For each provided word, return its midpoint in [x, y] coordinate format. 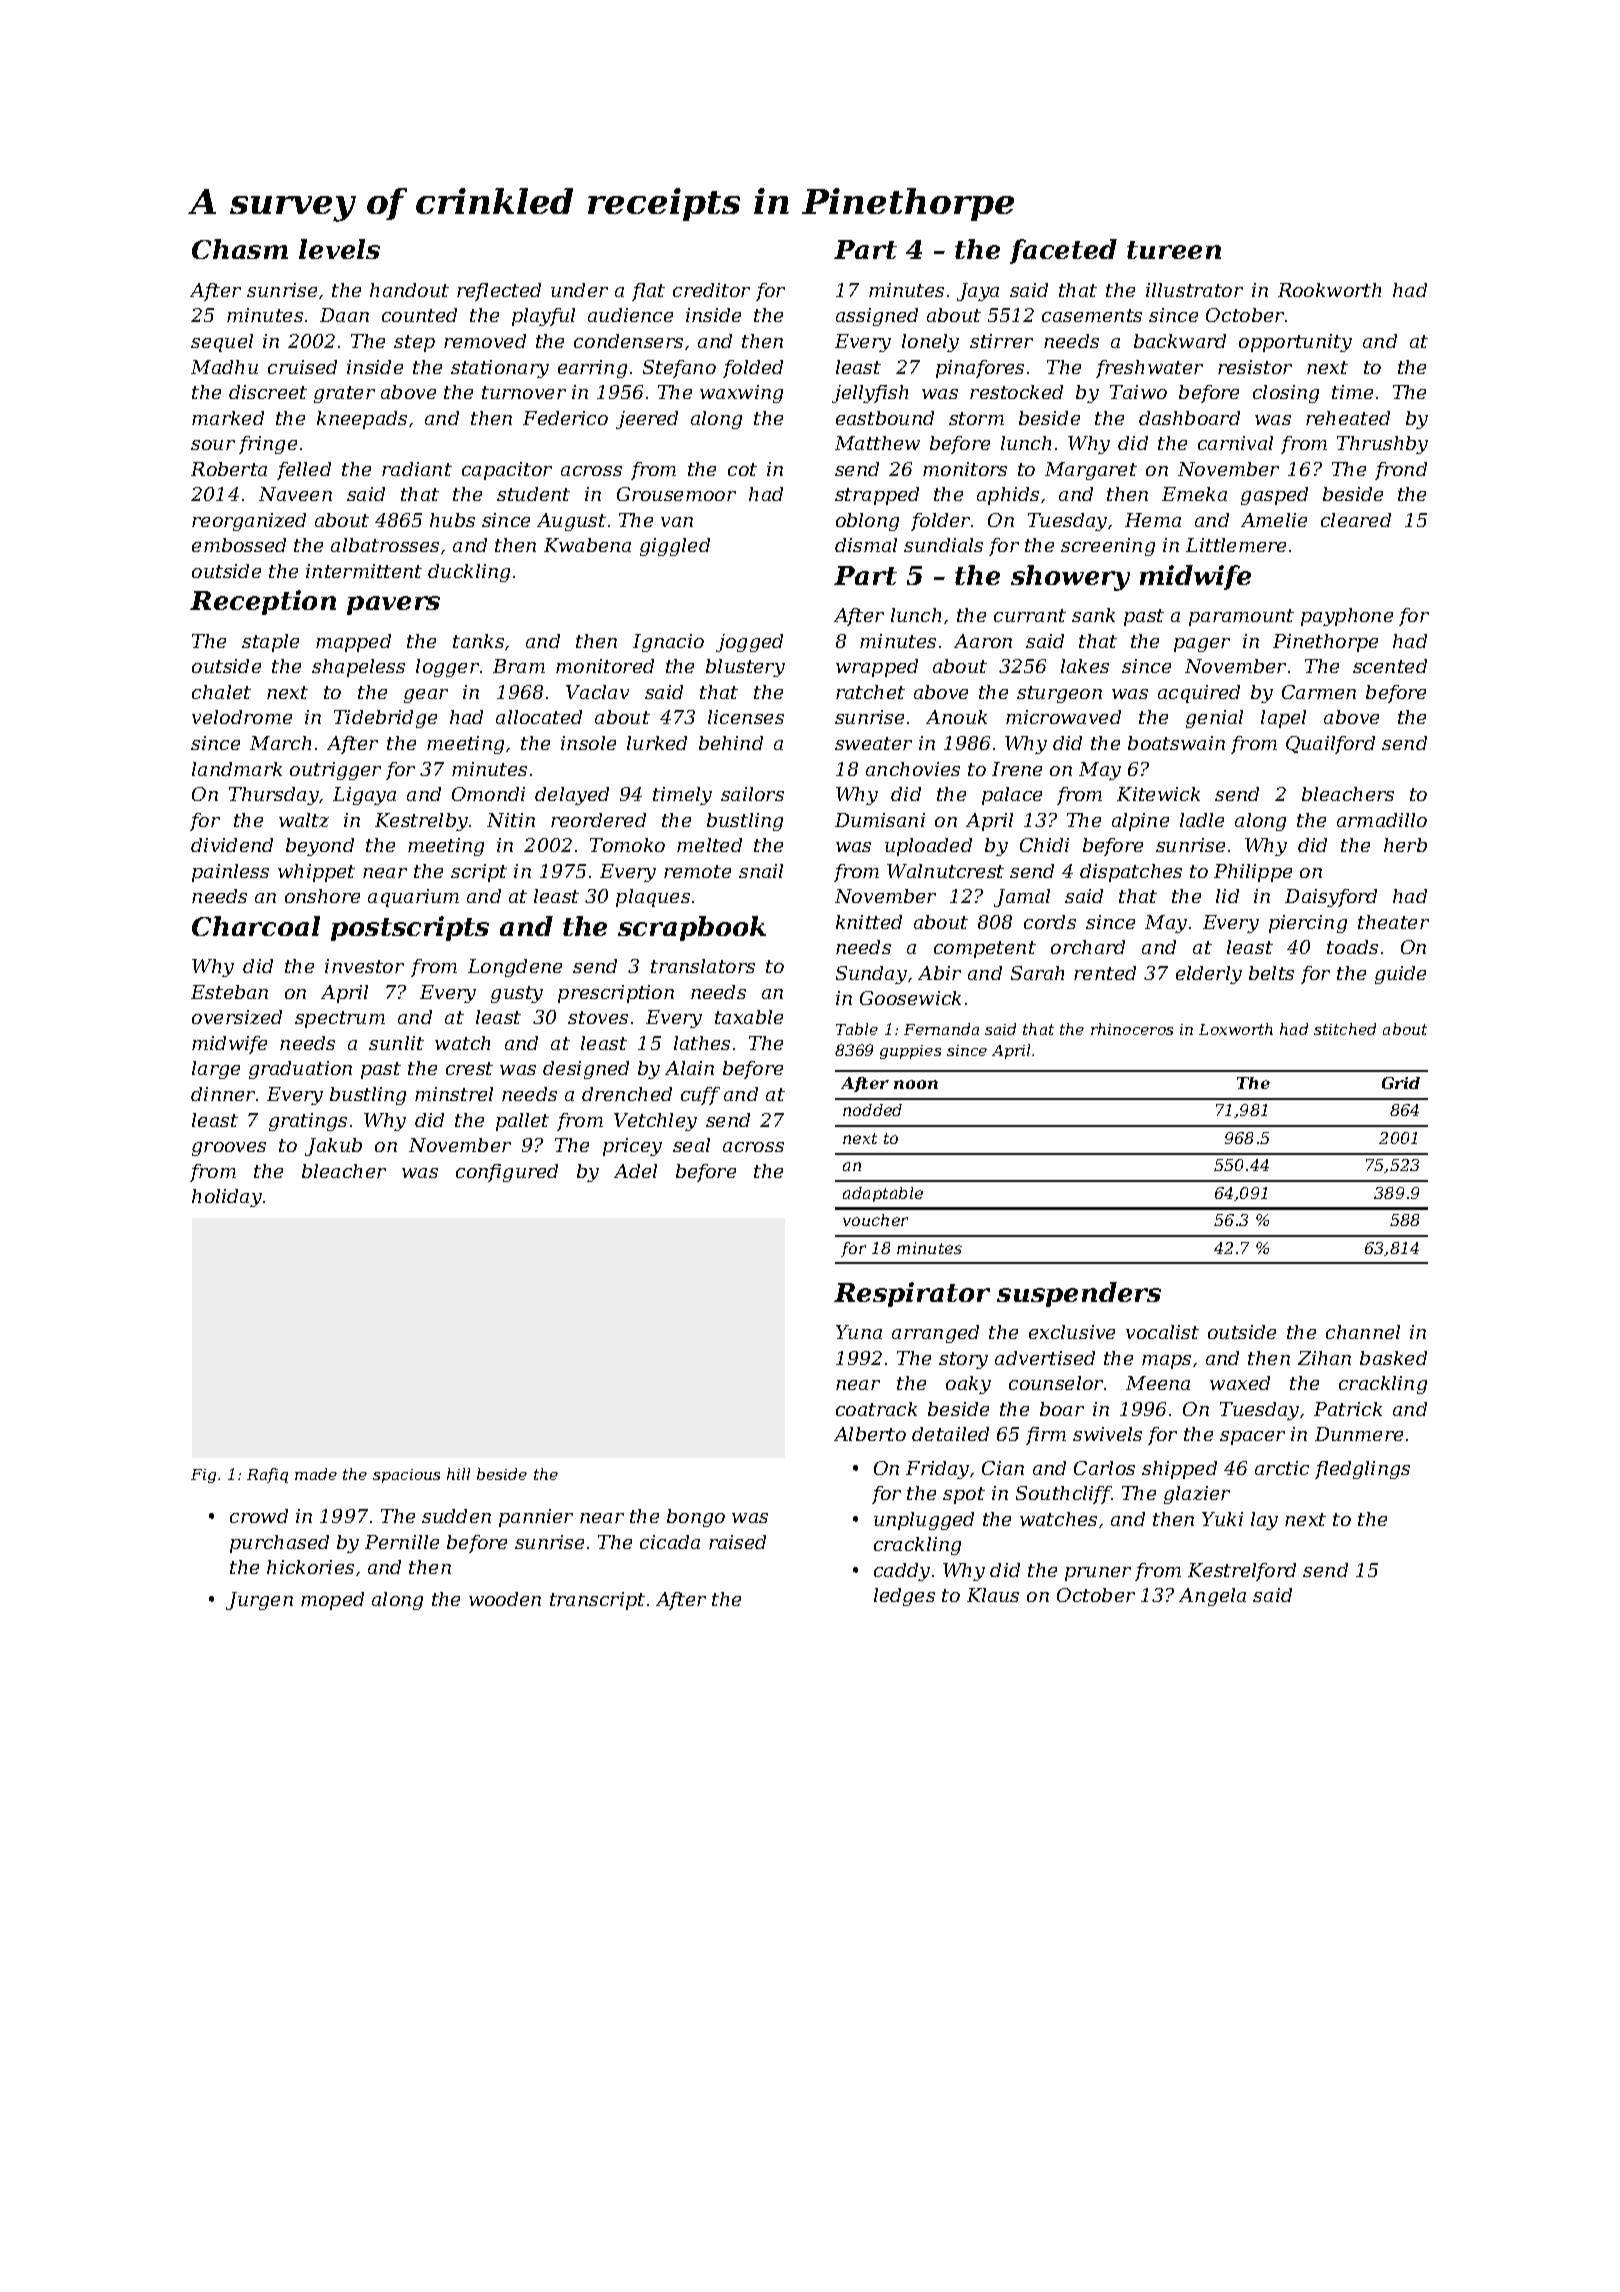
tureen [1174, 250]
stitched [1345, 1029]
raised [737, 1542]
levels [339, 249]
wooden [505, 1599]
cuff [700, 1096]
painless [230, 873]
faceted [1063, 251]
